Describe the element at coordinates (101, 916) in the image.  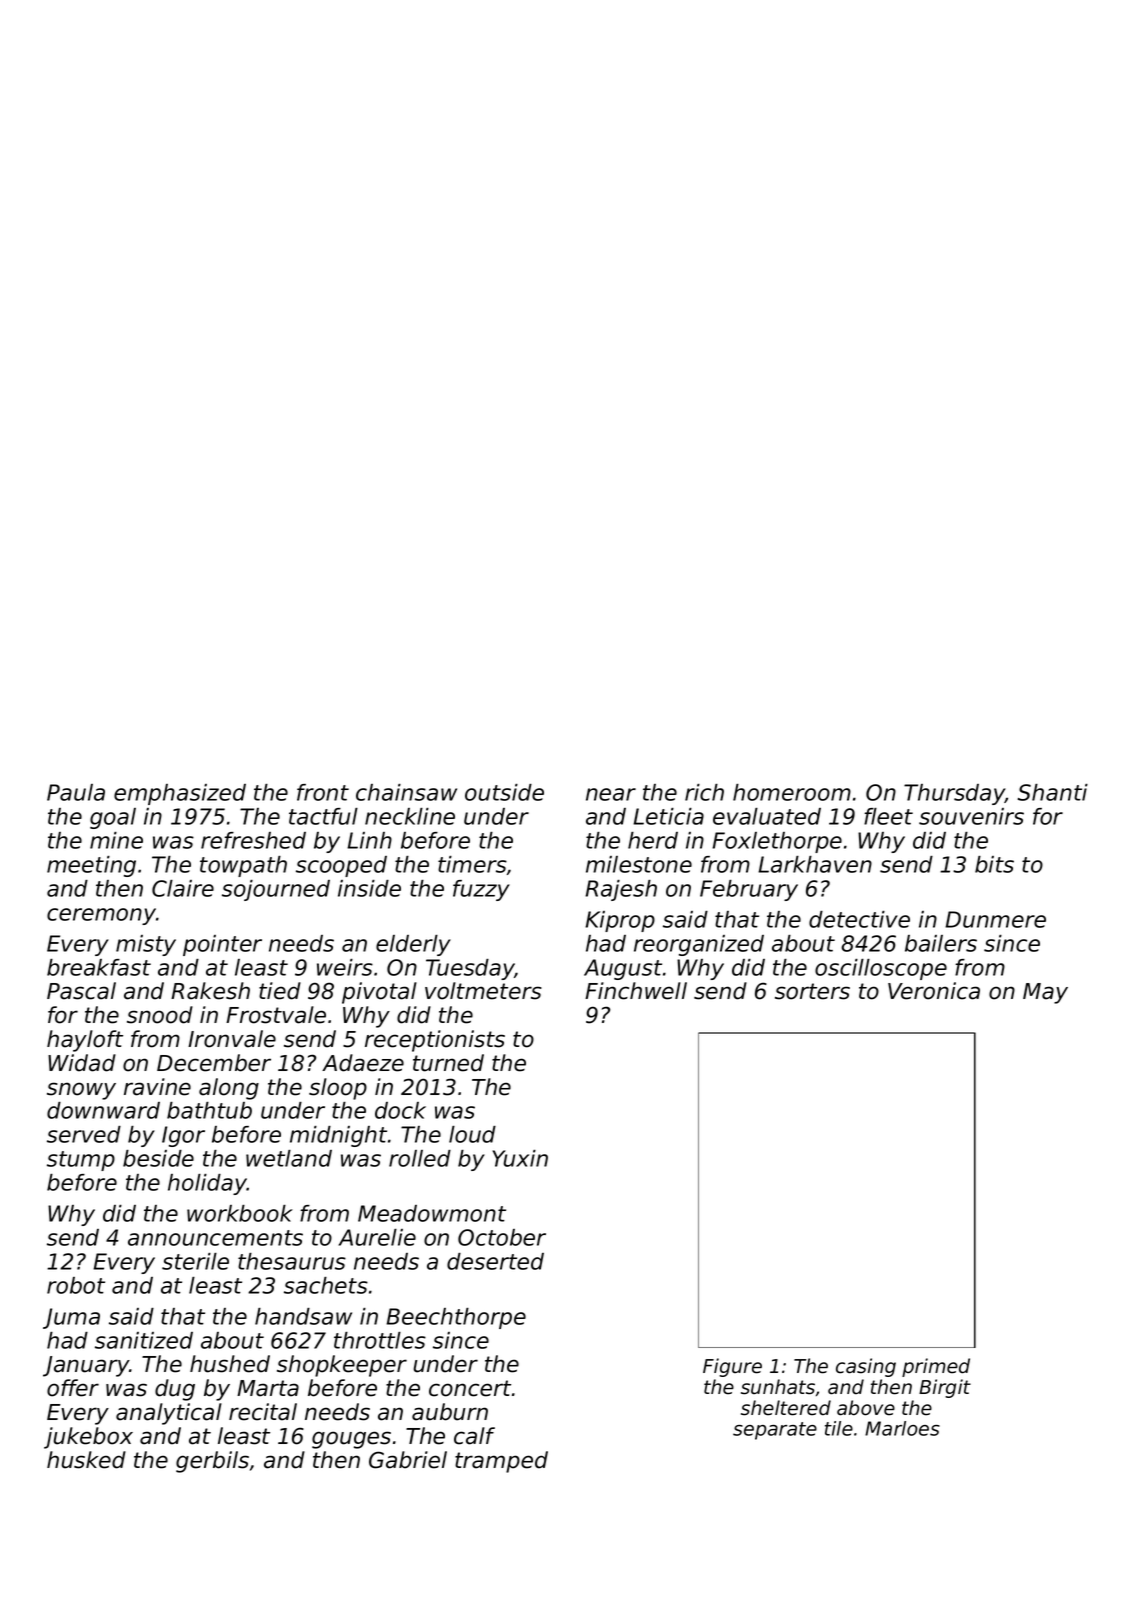
I see `ceremony` at that location.
